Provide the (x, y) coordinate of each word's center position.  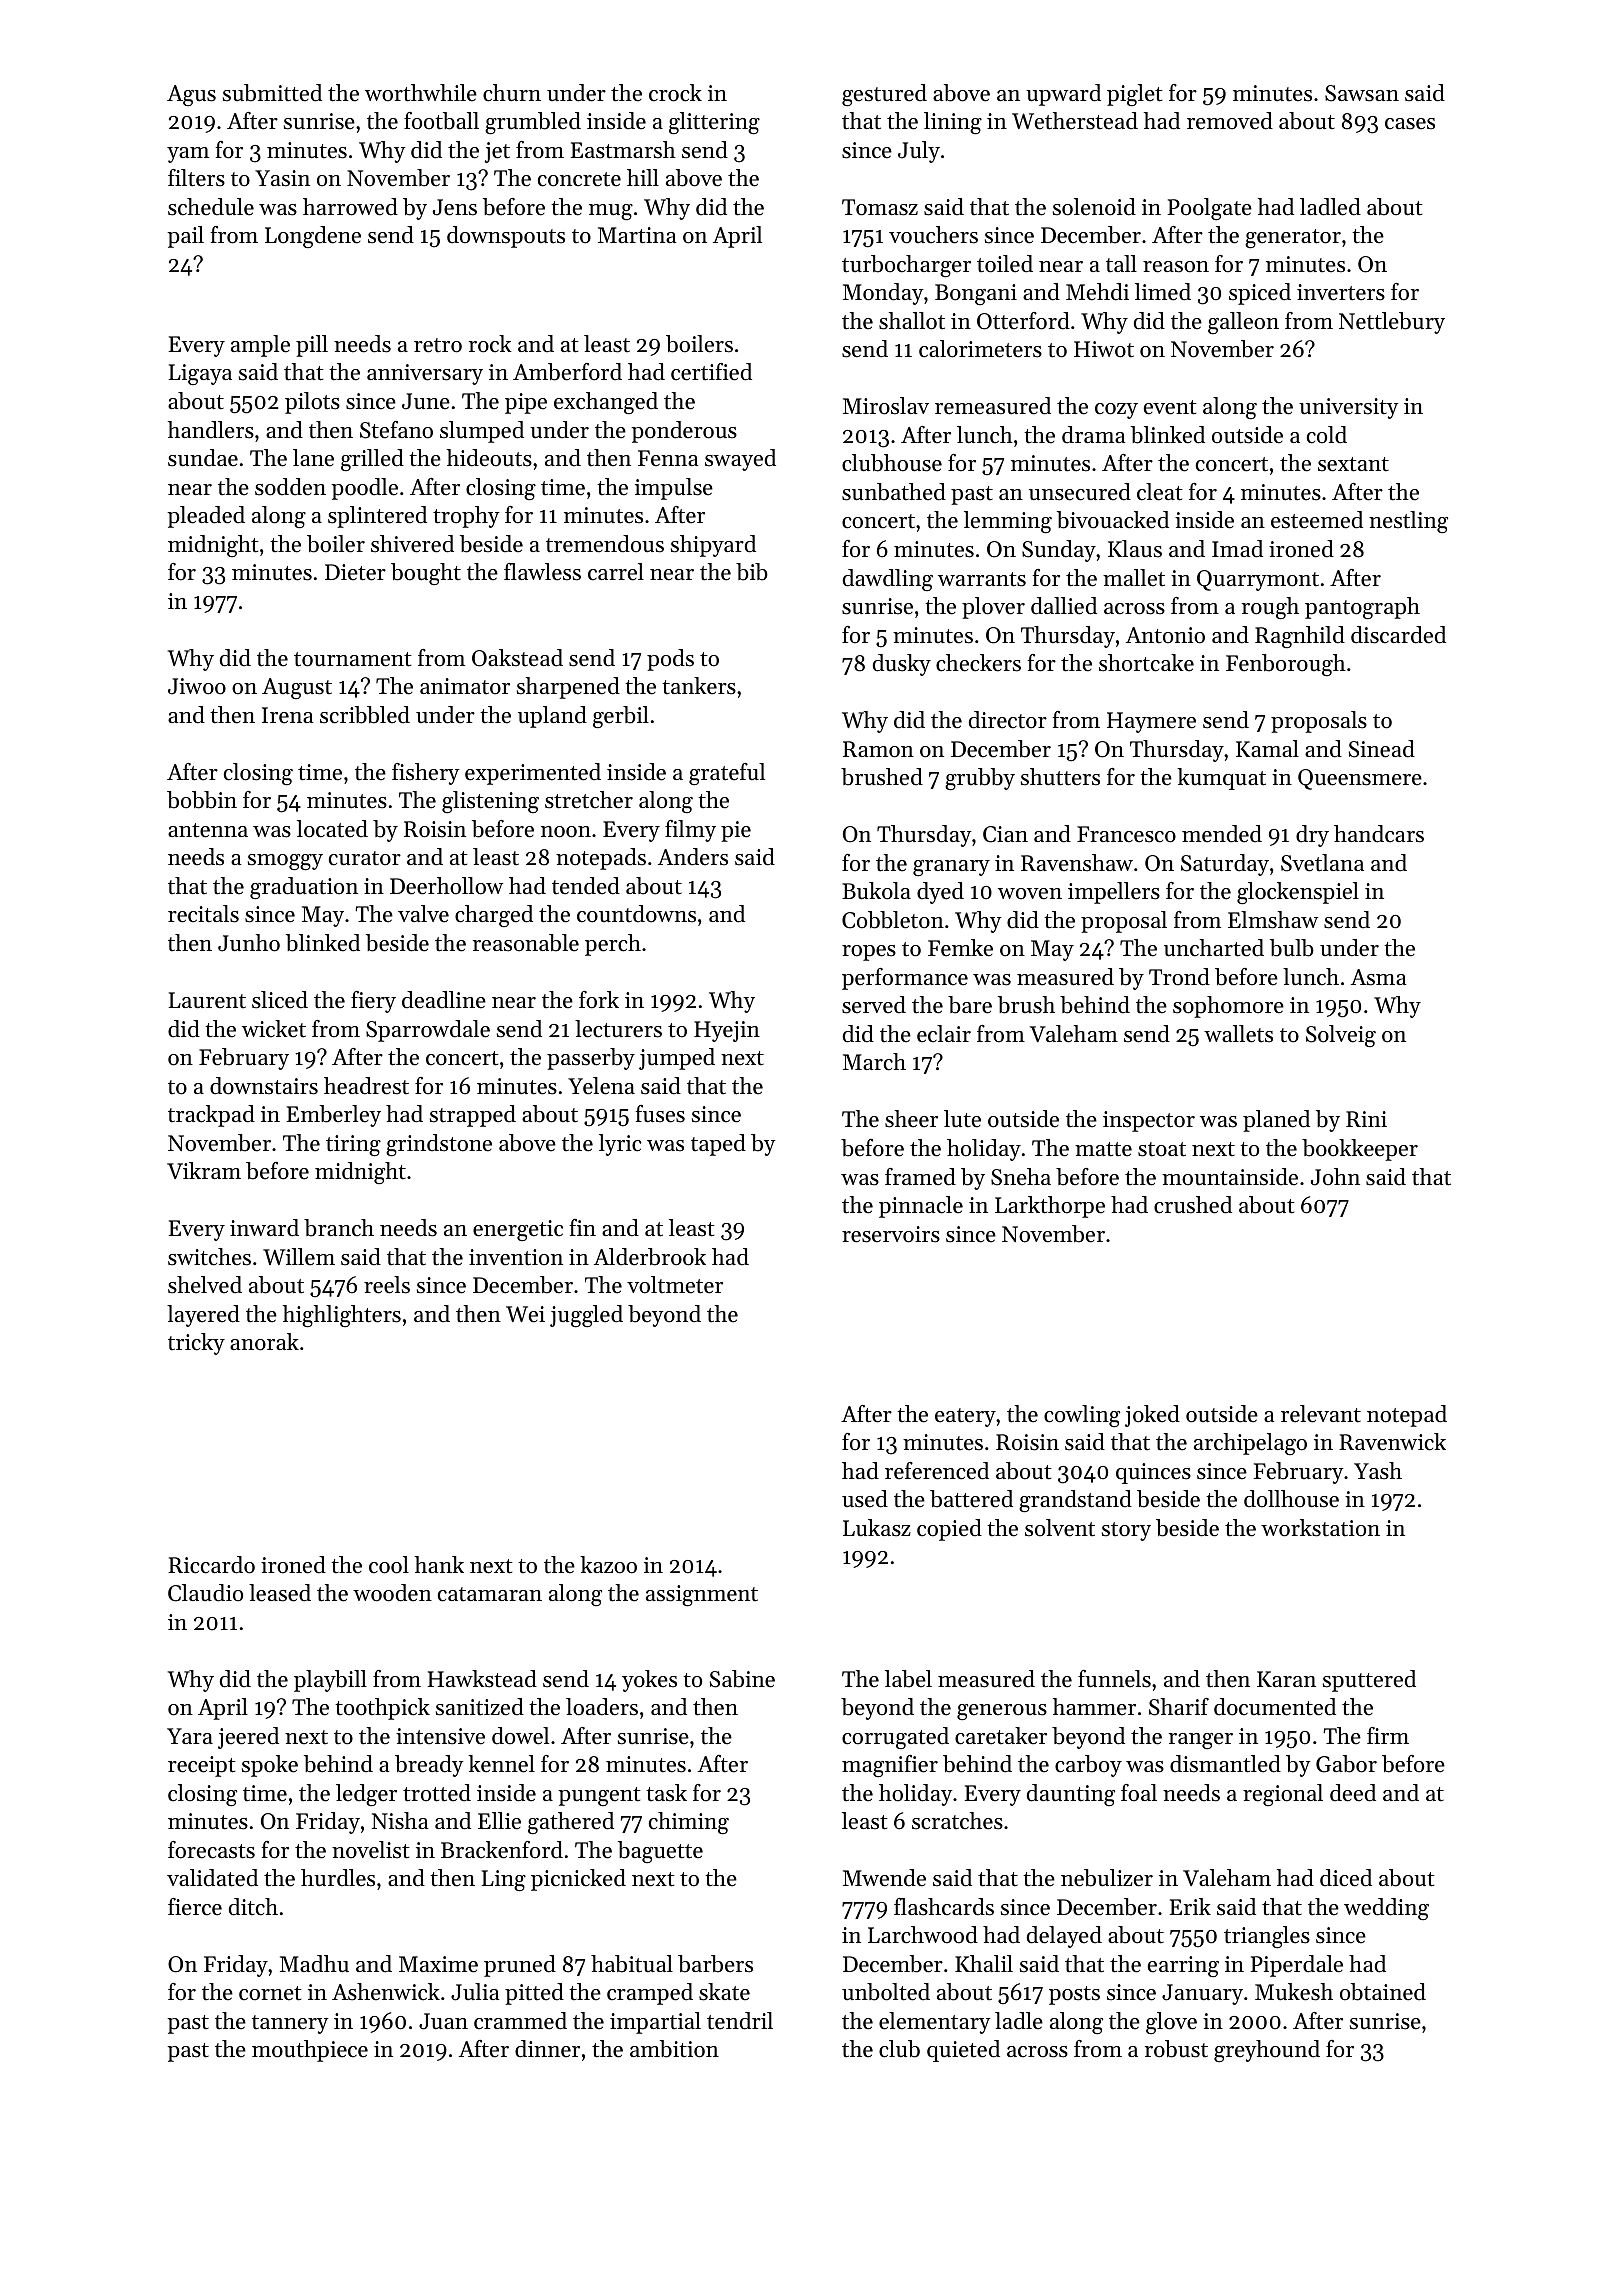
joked (1152, 1416)
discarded (1398, 635)
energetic (518, 1230)
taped (718, 1145)
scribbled (365, 715)
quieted (963, 2051)
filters (196, 178)
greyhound (1267, 2051)
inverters (1341, 292)
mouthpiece (310, 2051)
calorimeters (980, 349)
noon (566, 832)
